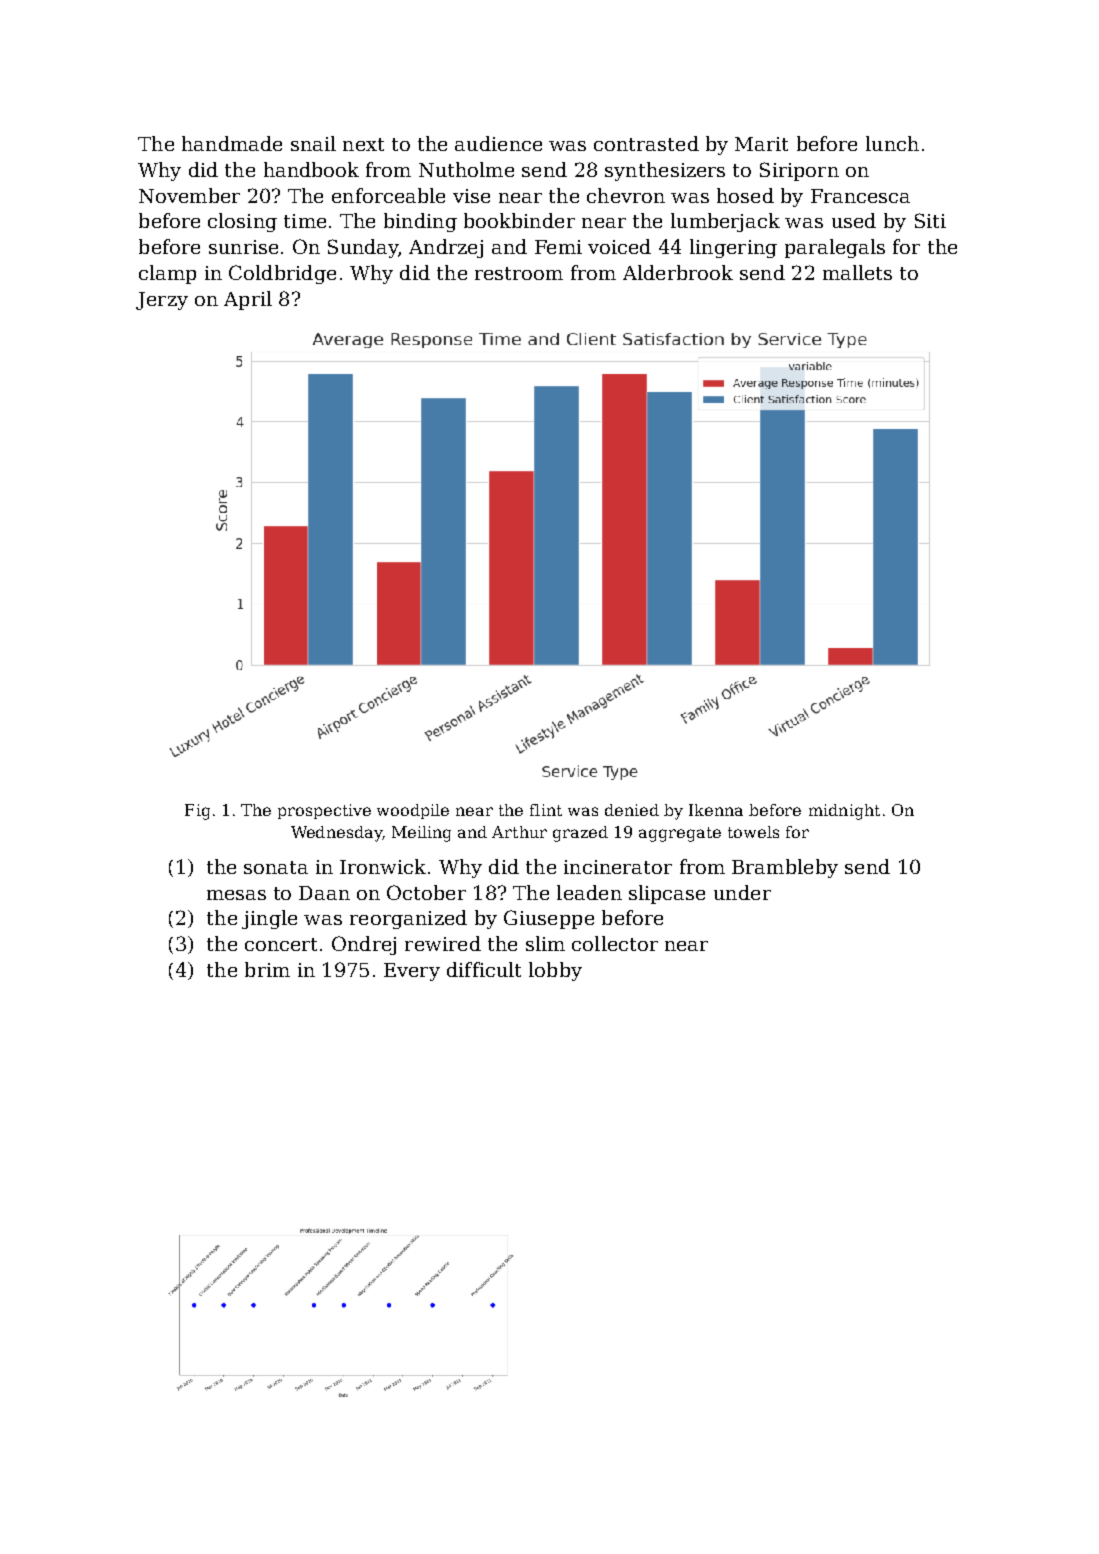  What do you see at coordinates (421, 834) in the document?
I see `Meiling` at bounding box center [421, 834].
